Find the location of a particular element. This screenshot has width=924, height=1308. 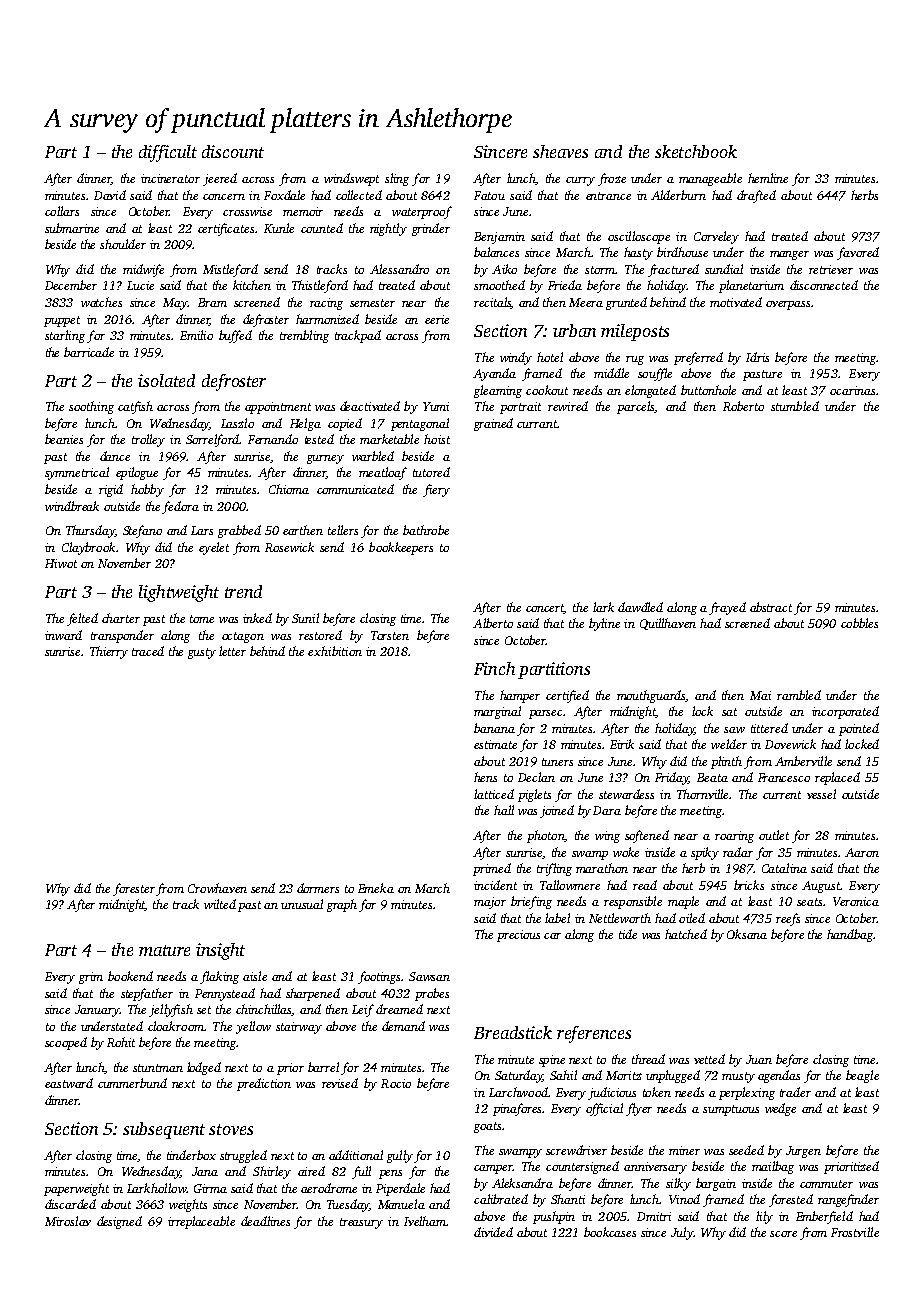

latticed is located at coordinates (494, 794).
